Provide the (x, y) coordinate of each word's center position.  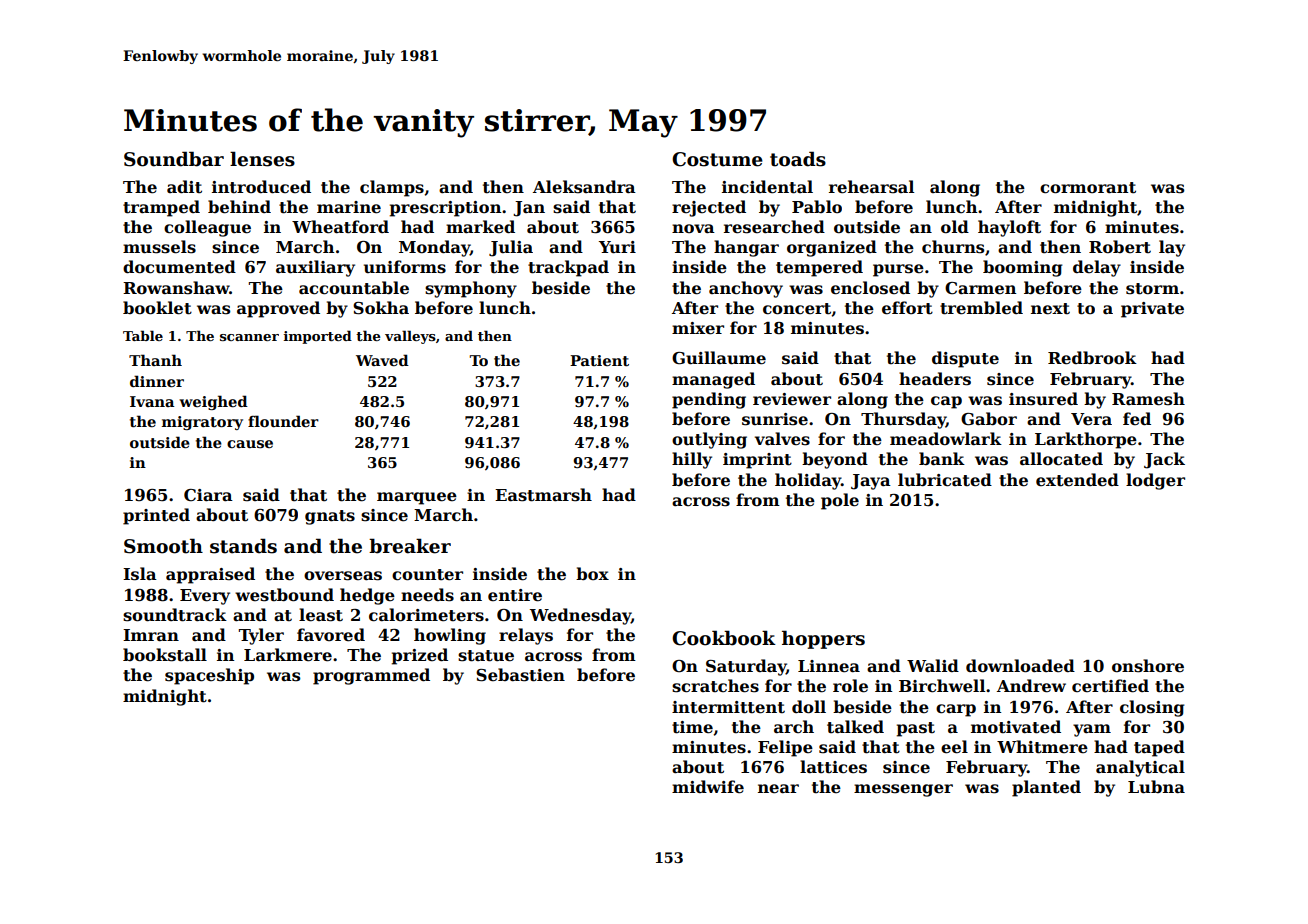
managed (713, 380)
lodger (1155, 481)
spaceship (209, 676)
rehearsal (871, 187)
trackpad (568, 268)
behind (239, 207)
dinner (157, 381)
